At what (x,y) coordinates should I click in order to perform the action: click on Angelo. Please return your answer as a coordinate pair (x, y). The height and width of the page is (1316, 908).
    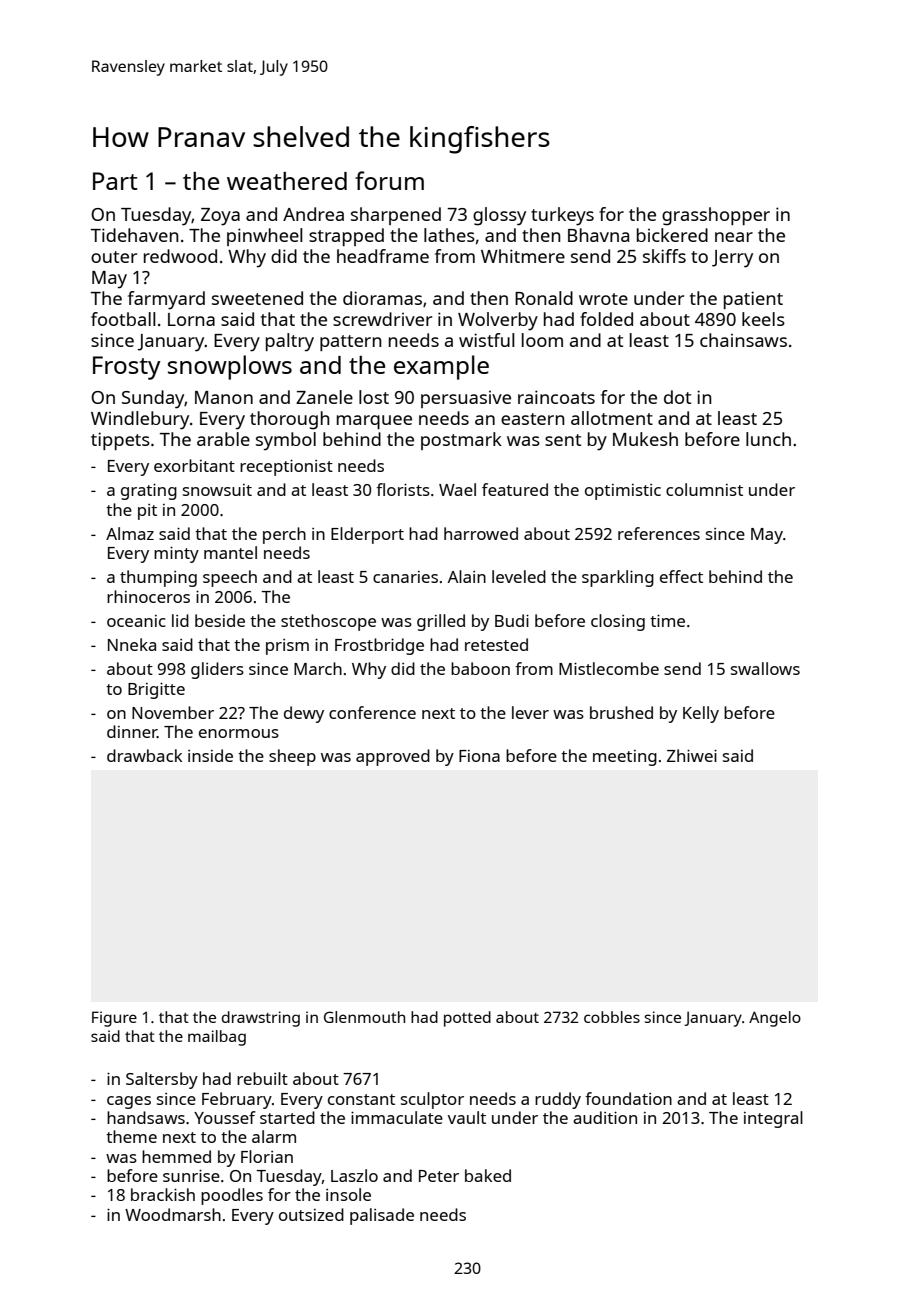
    Looking at the image, I should click on (775, 1019).
